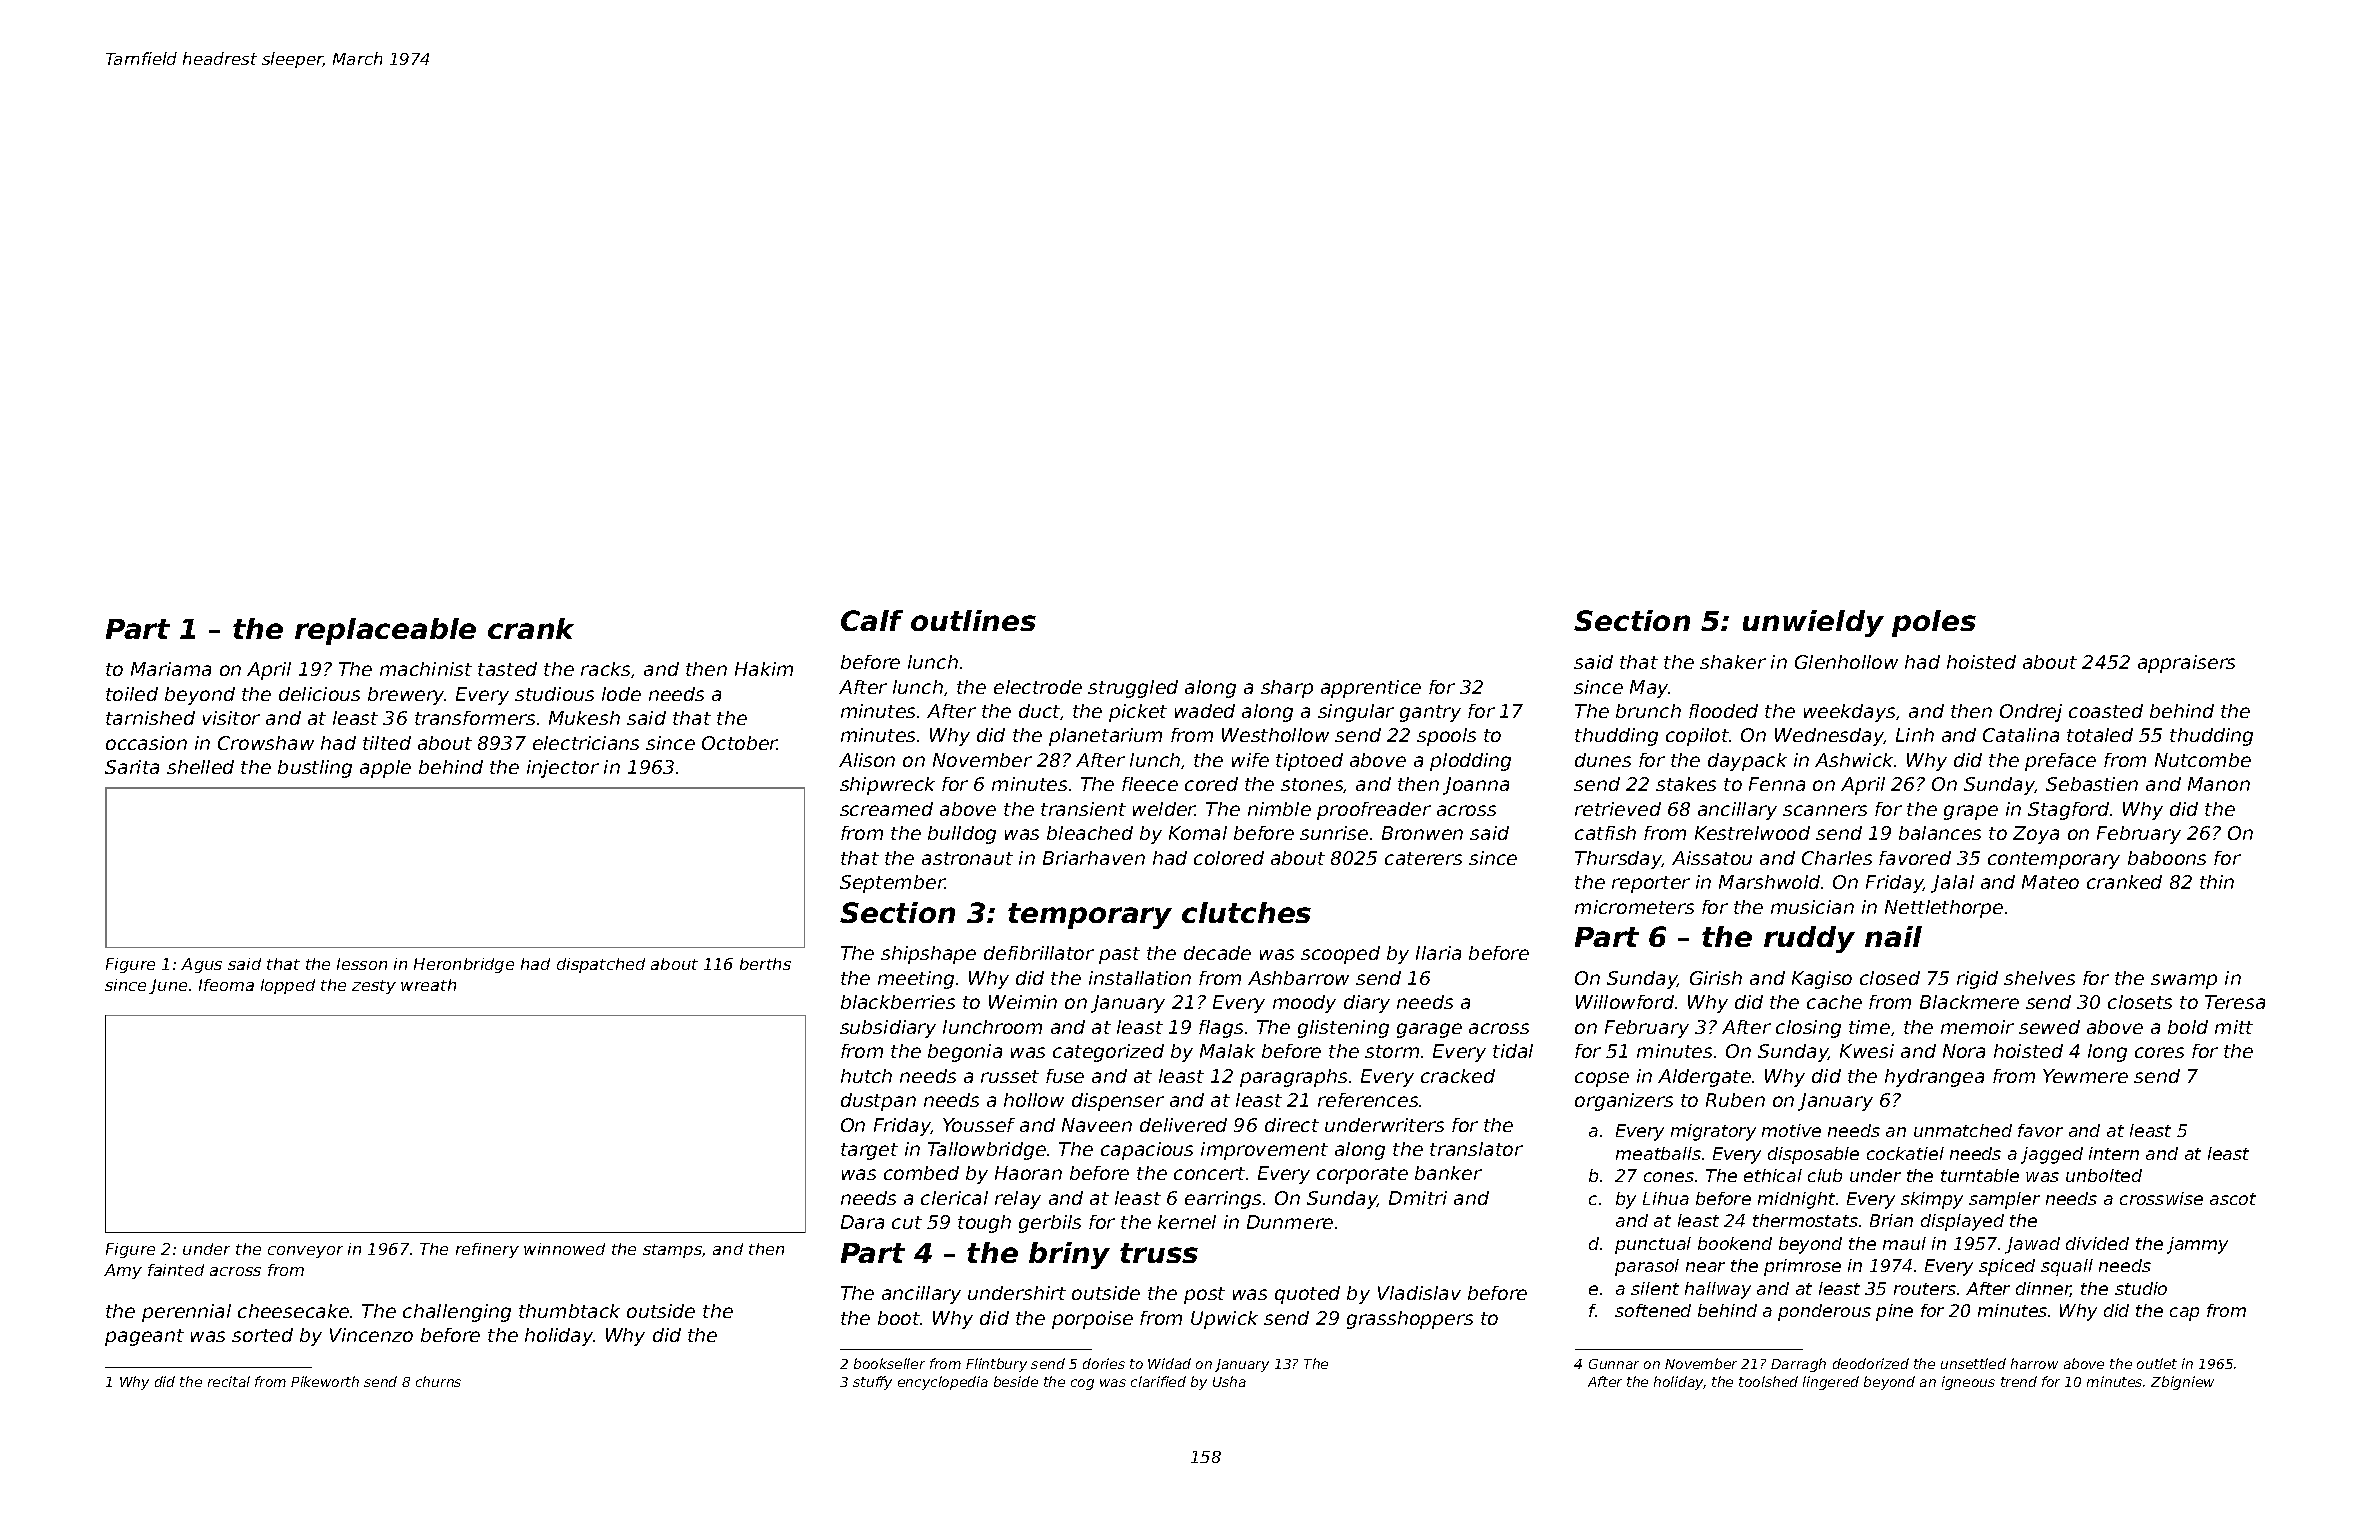  Describe the element at coordinates (201, 965) in the screenshot. I see `Agus` at that location.
